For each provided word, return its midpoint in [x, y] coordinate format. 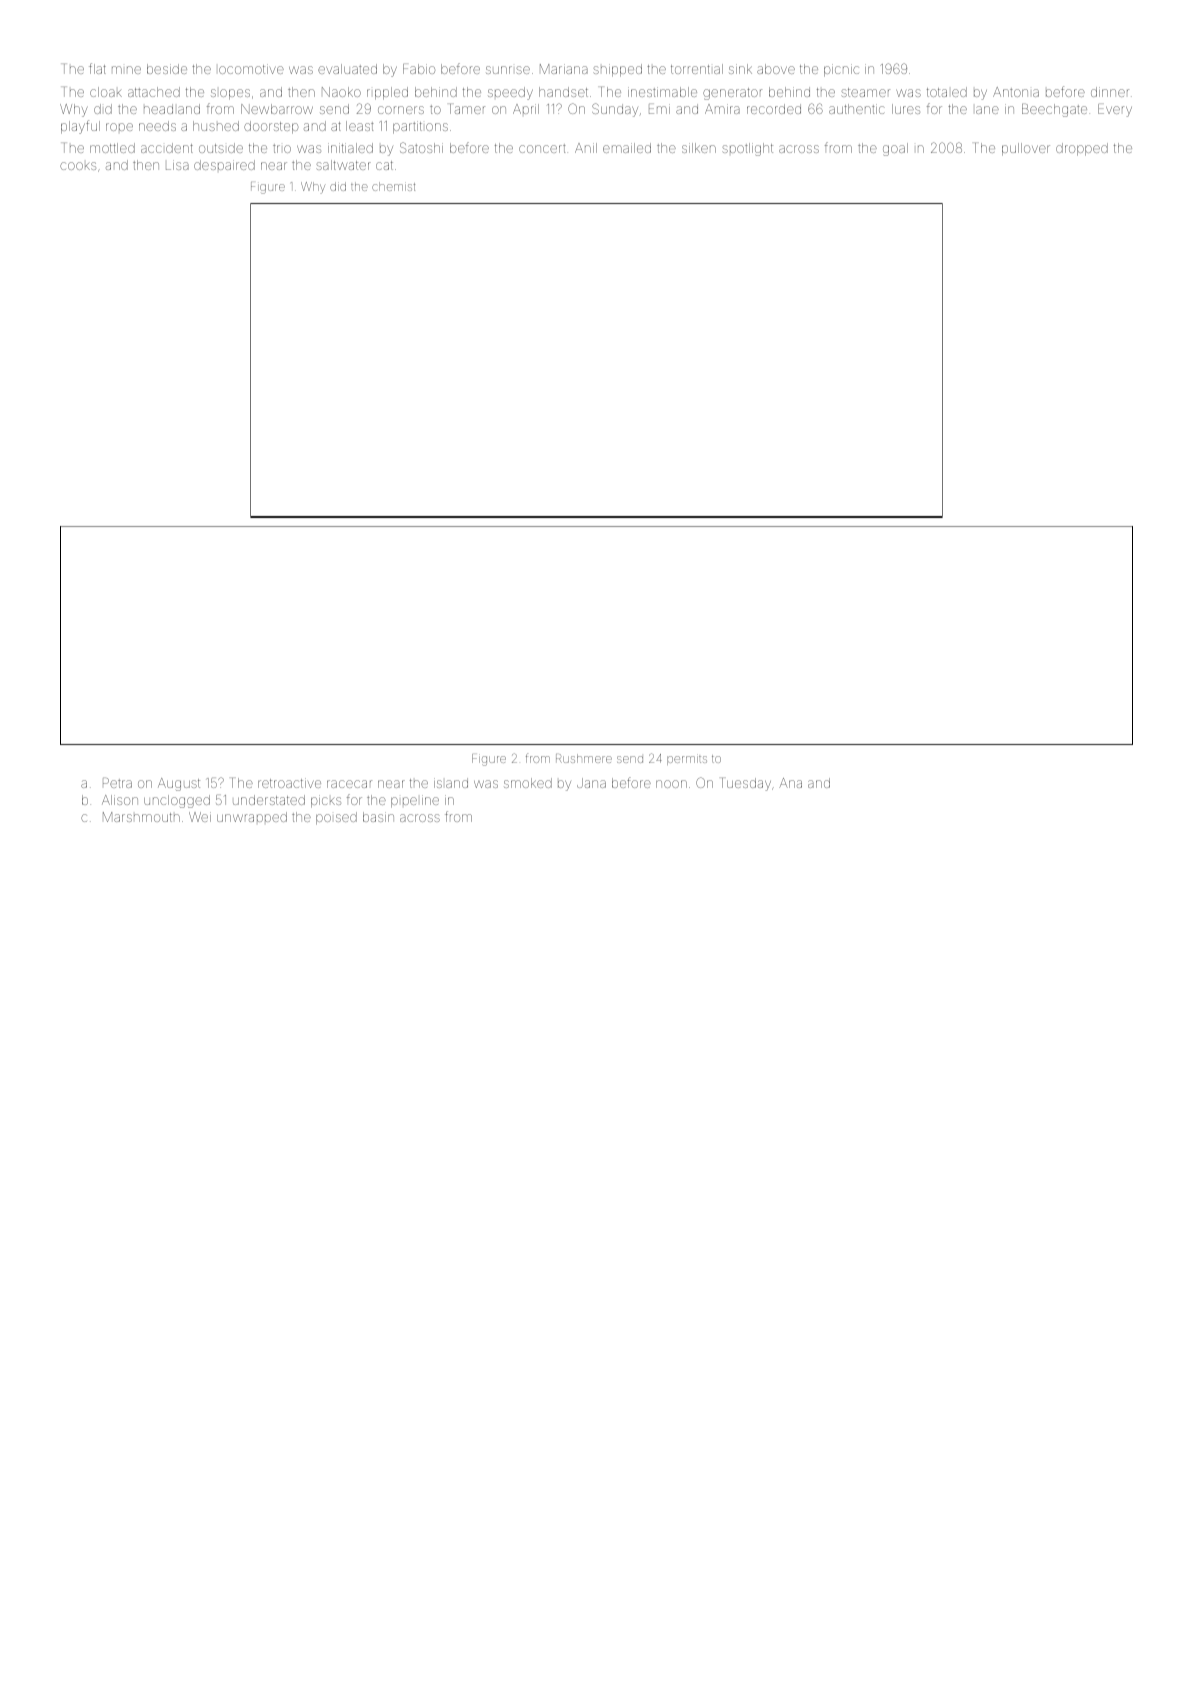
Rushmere [584, 758]
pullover [1026, 149]
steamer [865, 92]
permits [687, 759]
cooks [78, 166]
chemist [393, 186]
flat [97, 68]
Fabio [419, 69]
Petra [117, 783]
